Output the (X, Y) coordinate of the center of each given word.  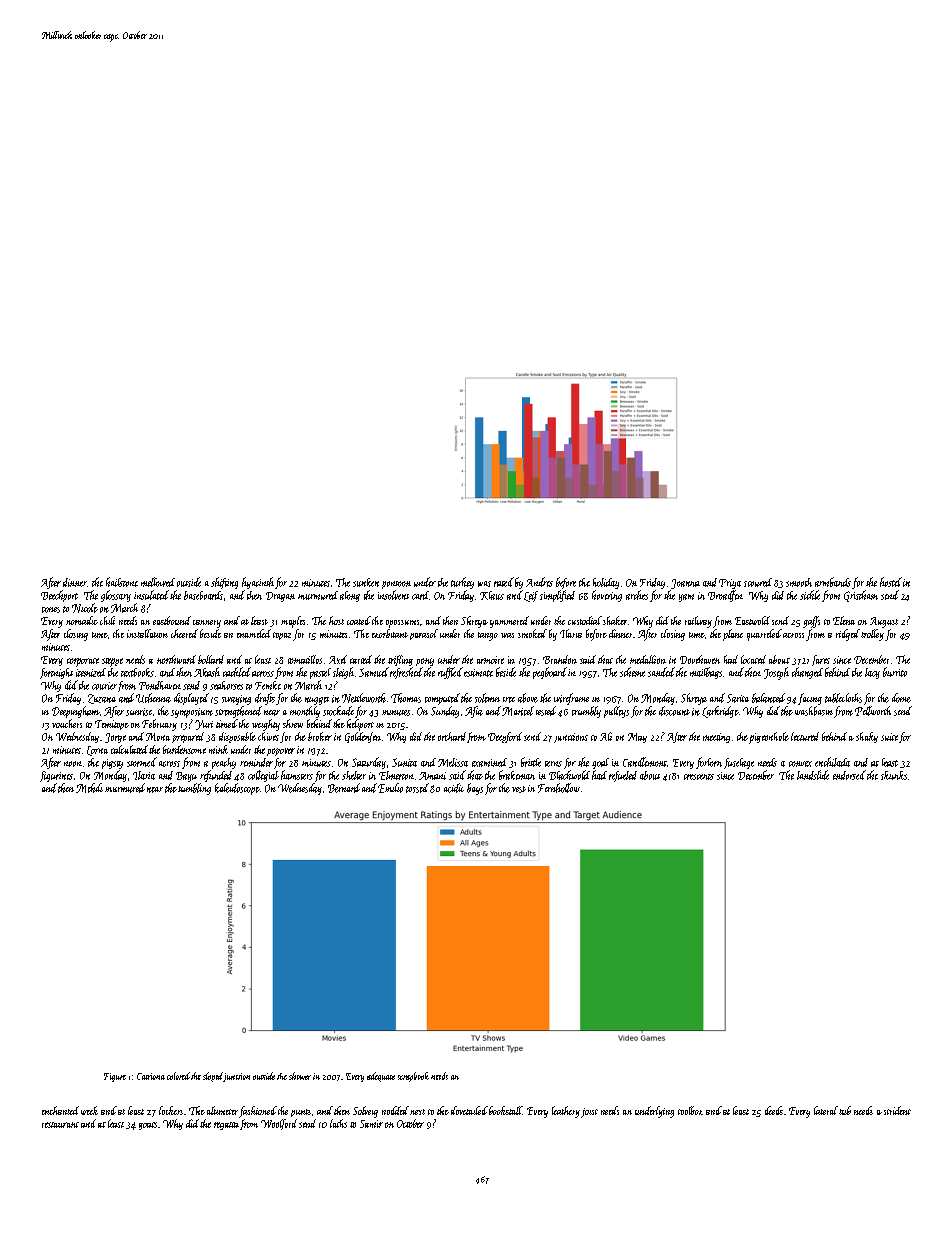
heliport (360, 725)
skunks (894, 775)
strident (897, 1110)
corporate (83, 662)
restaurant (60, 1125)
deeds (774, 1110)
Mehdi (89, 788)
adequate (381, 1077)
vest (519, 789)
